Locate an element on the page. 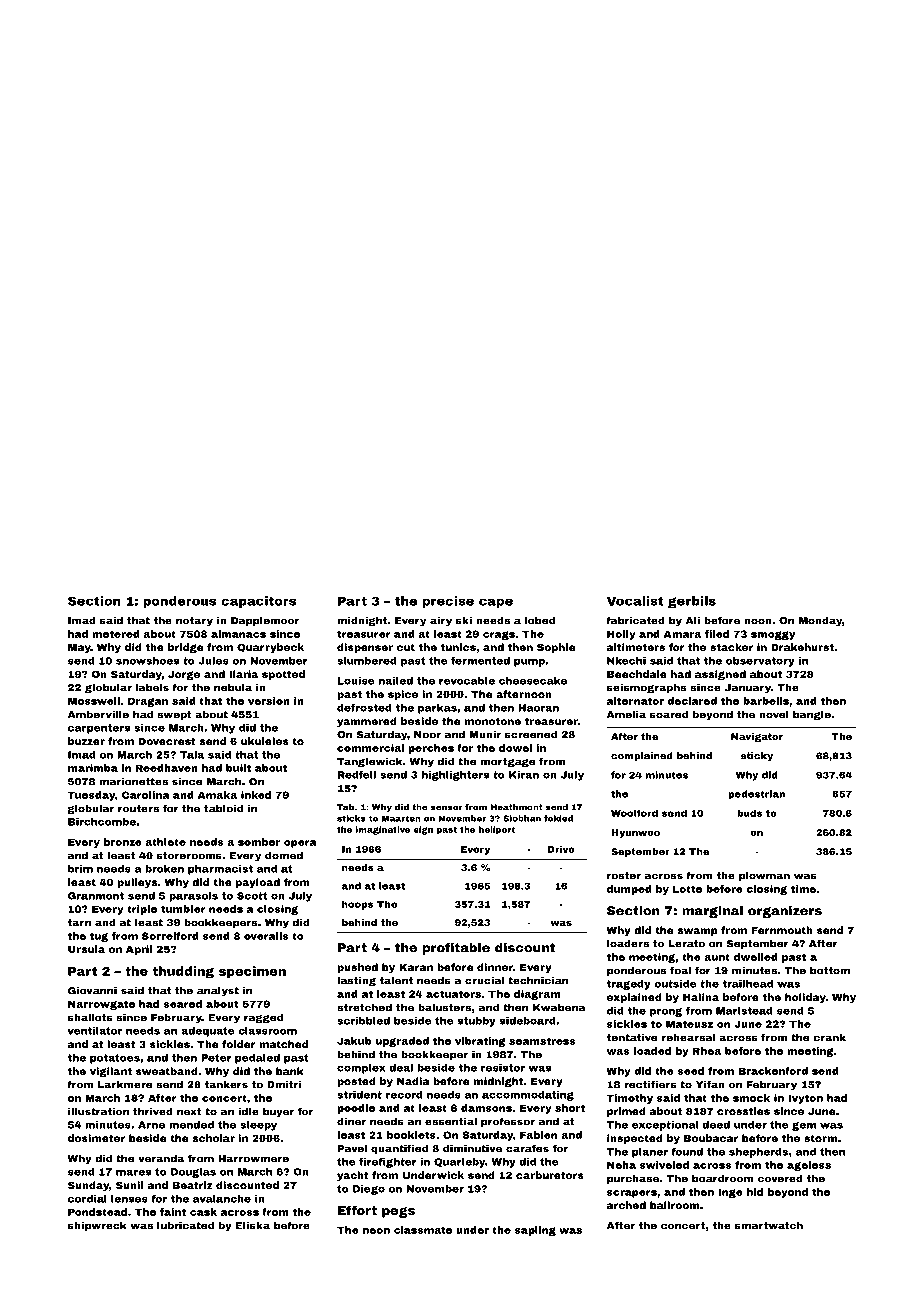 The image size is (924, 1308). payload is located at coordinates (258, 883).
